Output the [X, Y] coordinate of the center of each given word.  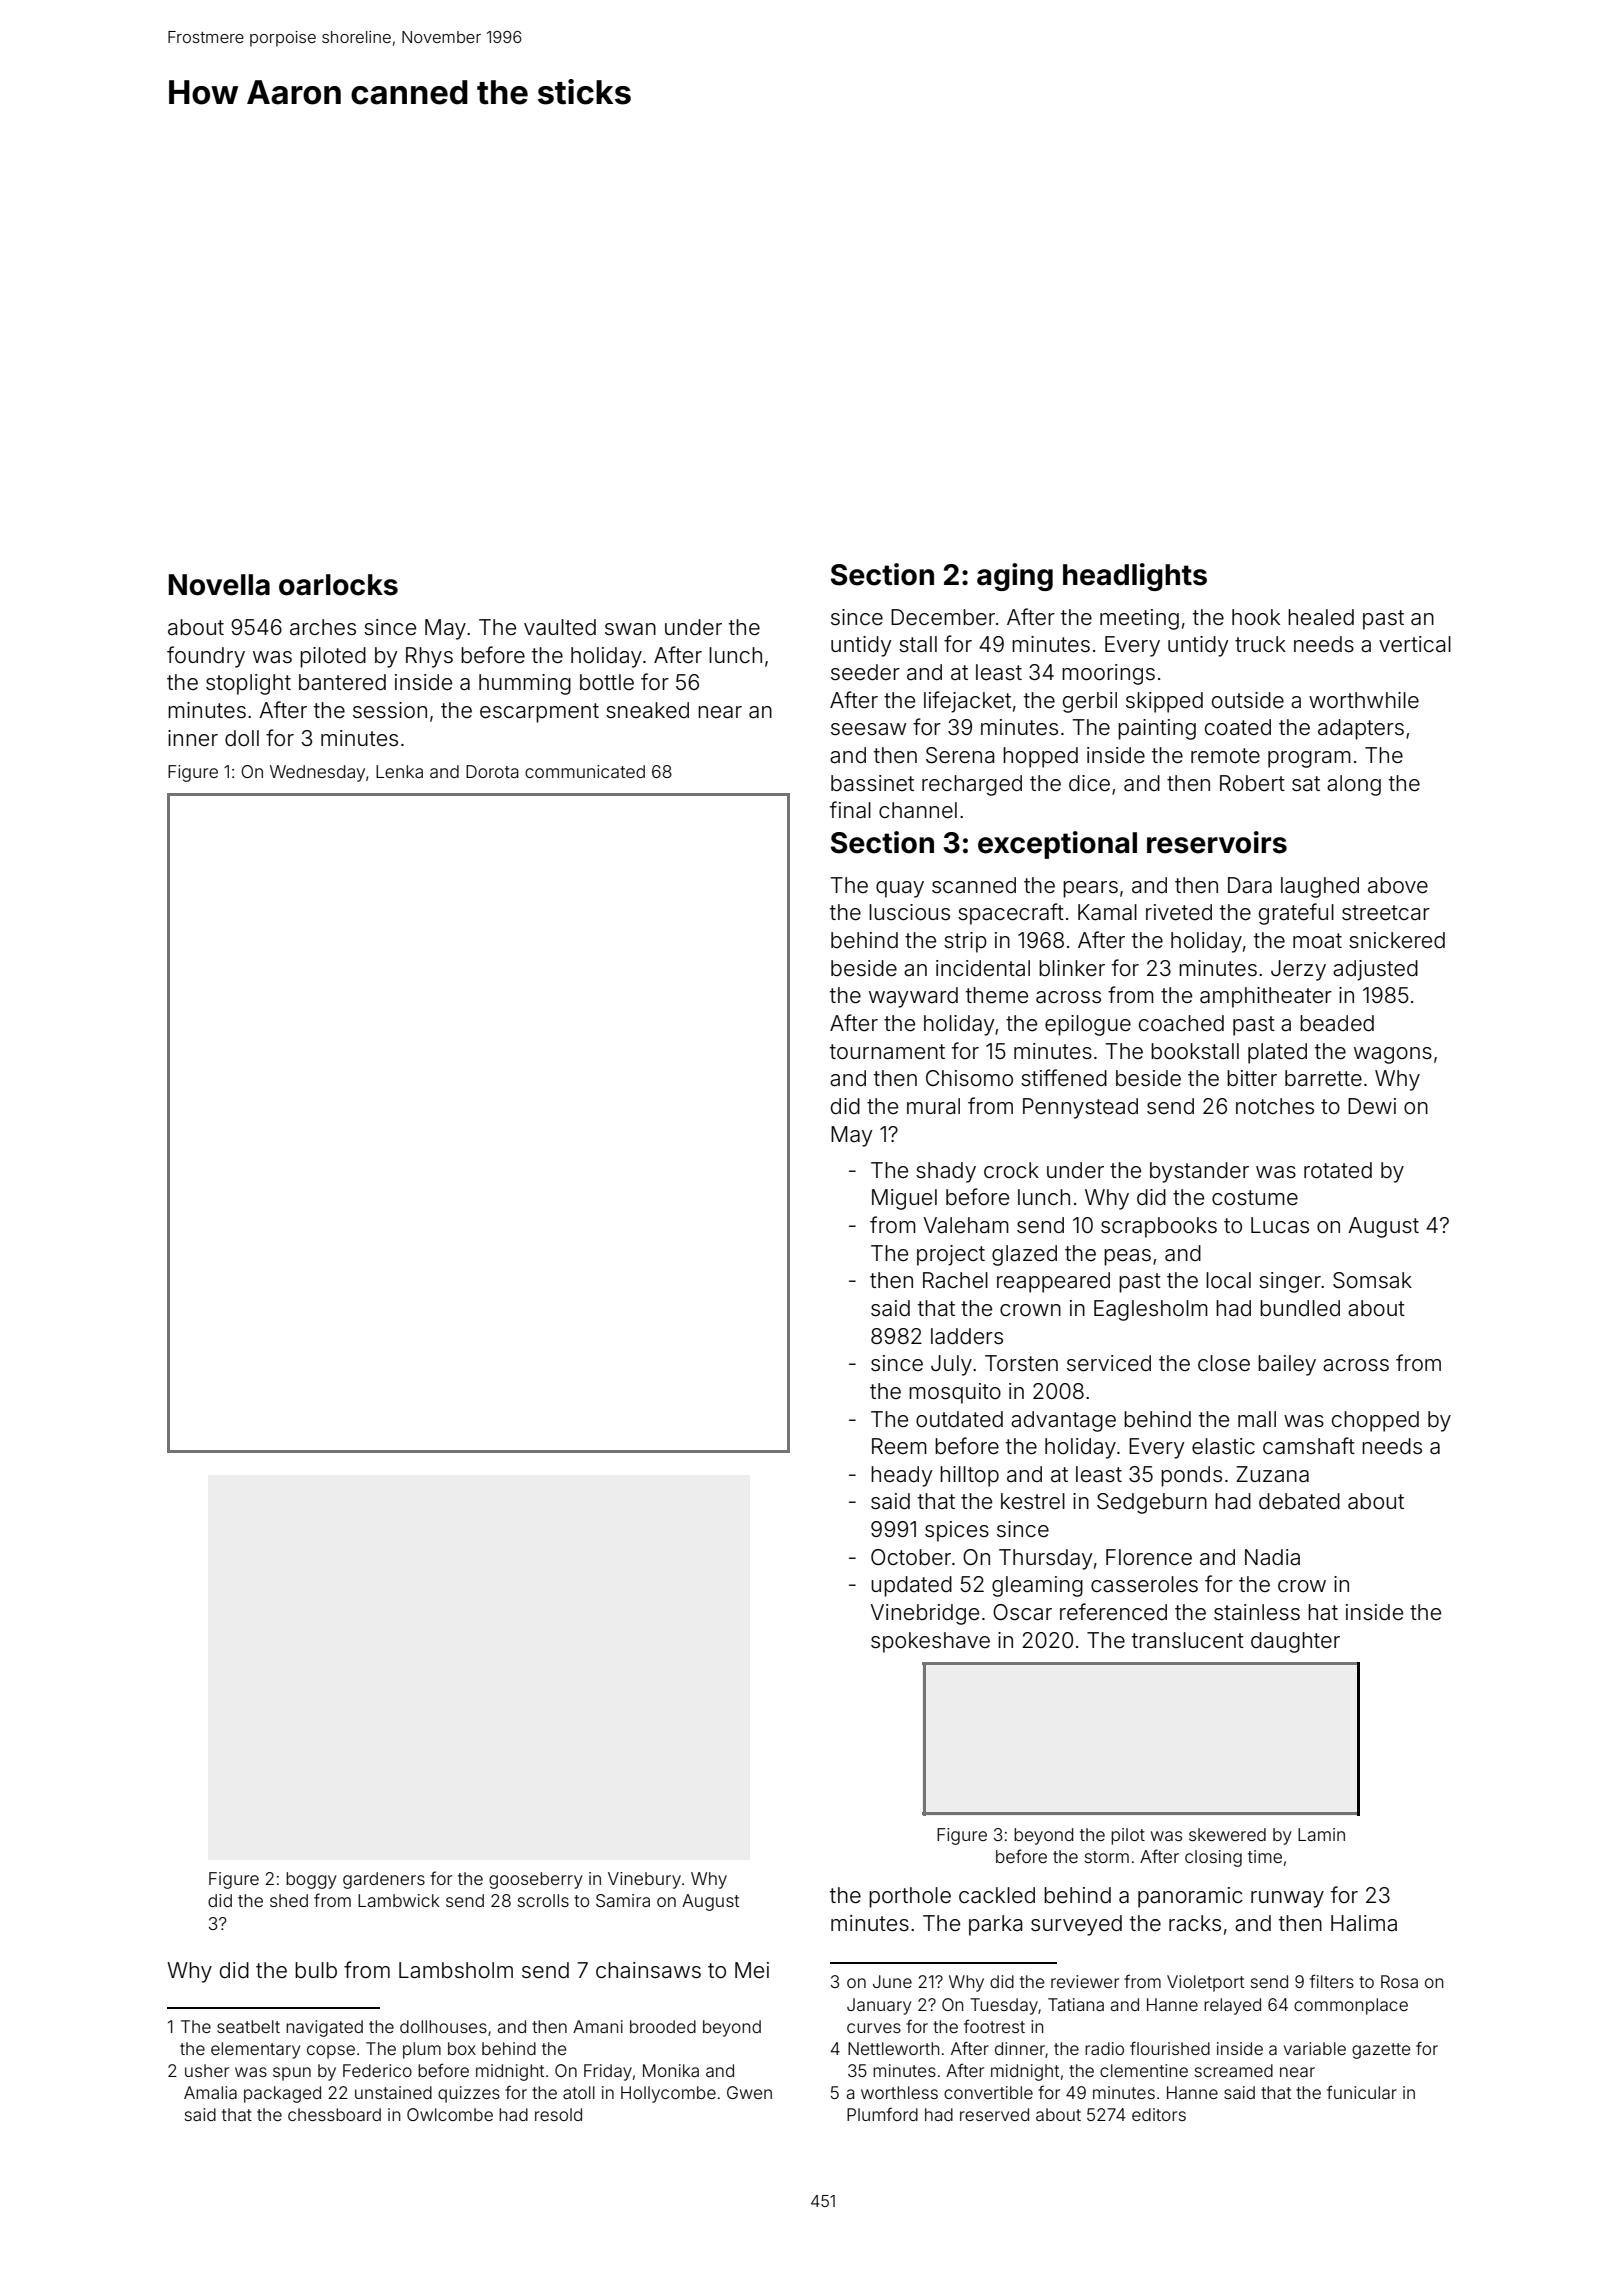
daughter [1295, 1642]
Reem [899, 1446]
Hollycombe [668, 2094]
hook [1256, 617]
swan [630, 629]
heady [902, 1476]
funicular [1362, 2092]
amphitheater [1266, 997]
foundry [206, 657]
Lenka [399, 771]
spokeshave [930, 1642]
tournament [887, 1052]
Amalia [210, 2092]
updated [911, 1586]
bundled [1300, 1308]
